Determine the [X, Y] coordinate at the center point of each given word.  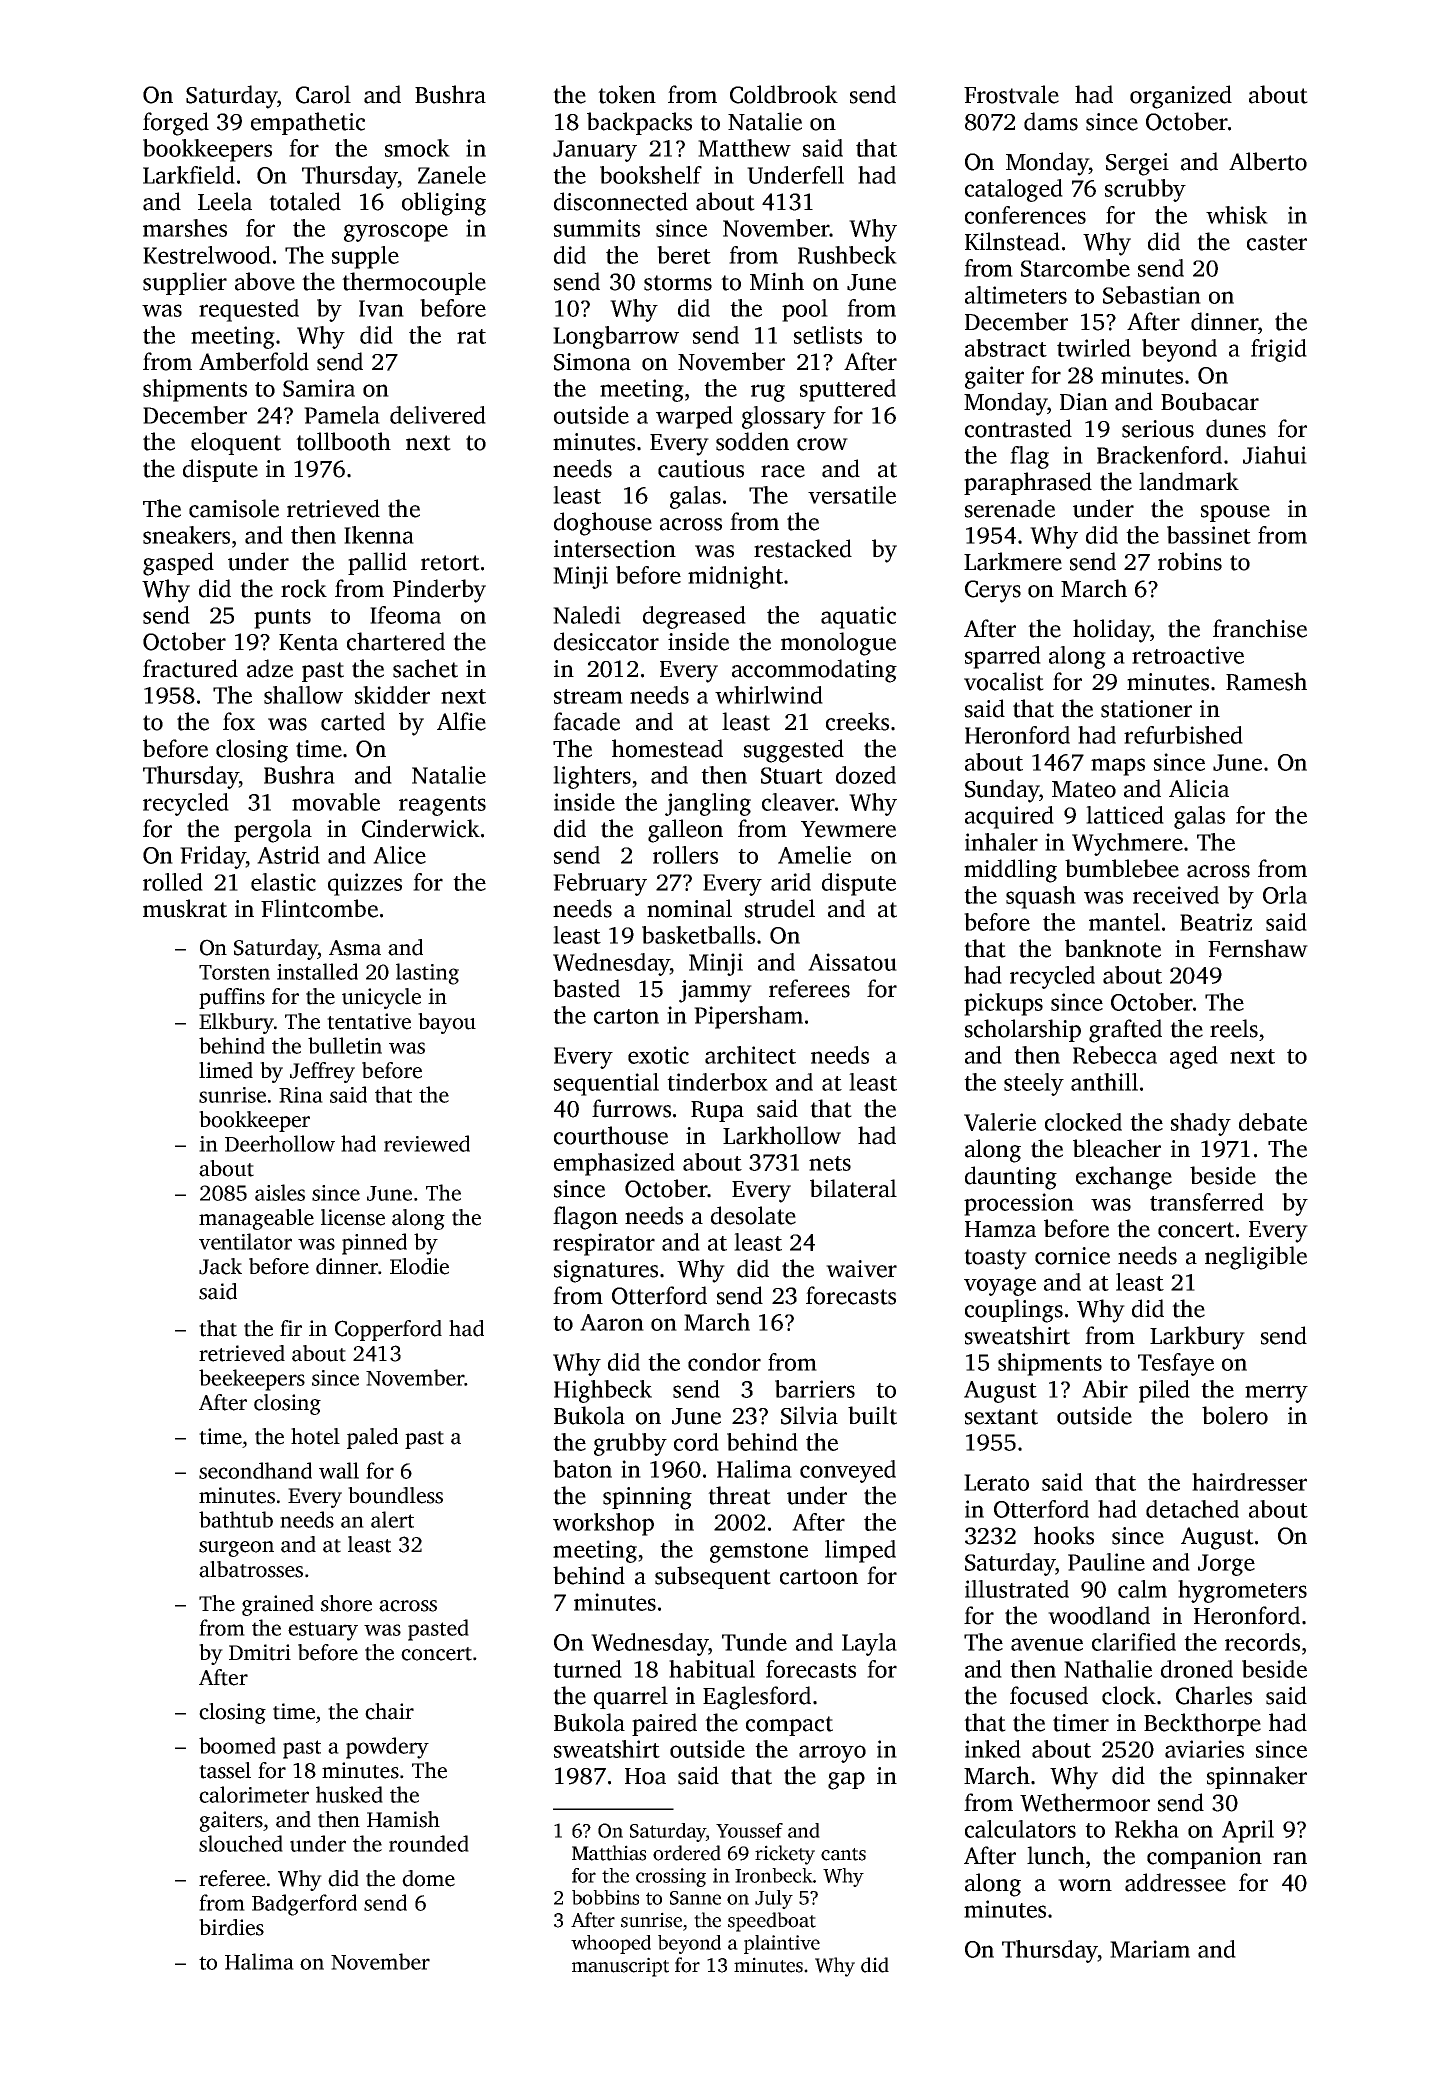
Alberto [1268, 161]
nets [830, 1163]
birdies [231, 1927]
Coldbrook [784, 94]
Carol [323, 94]
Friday [213, 857]
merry [1276, 1394]
